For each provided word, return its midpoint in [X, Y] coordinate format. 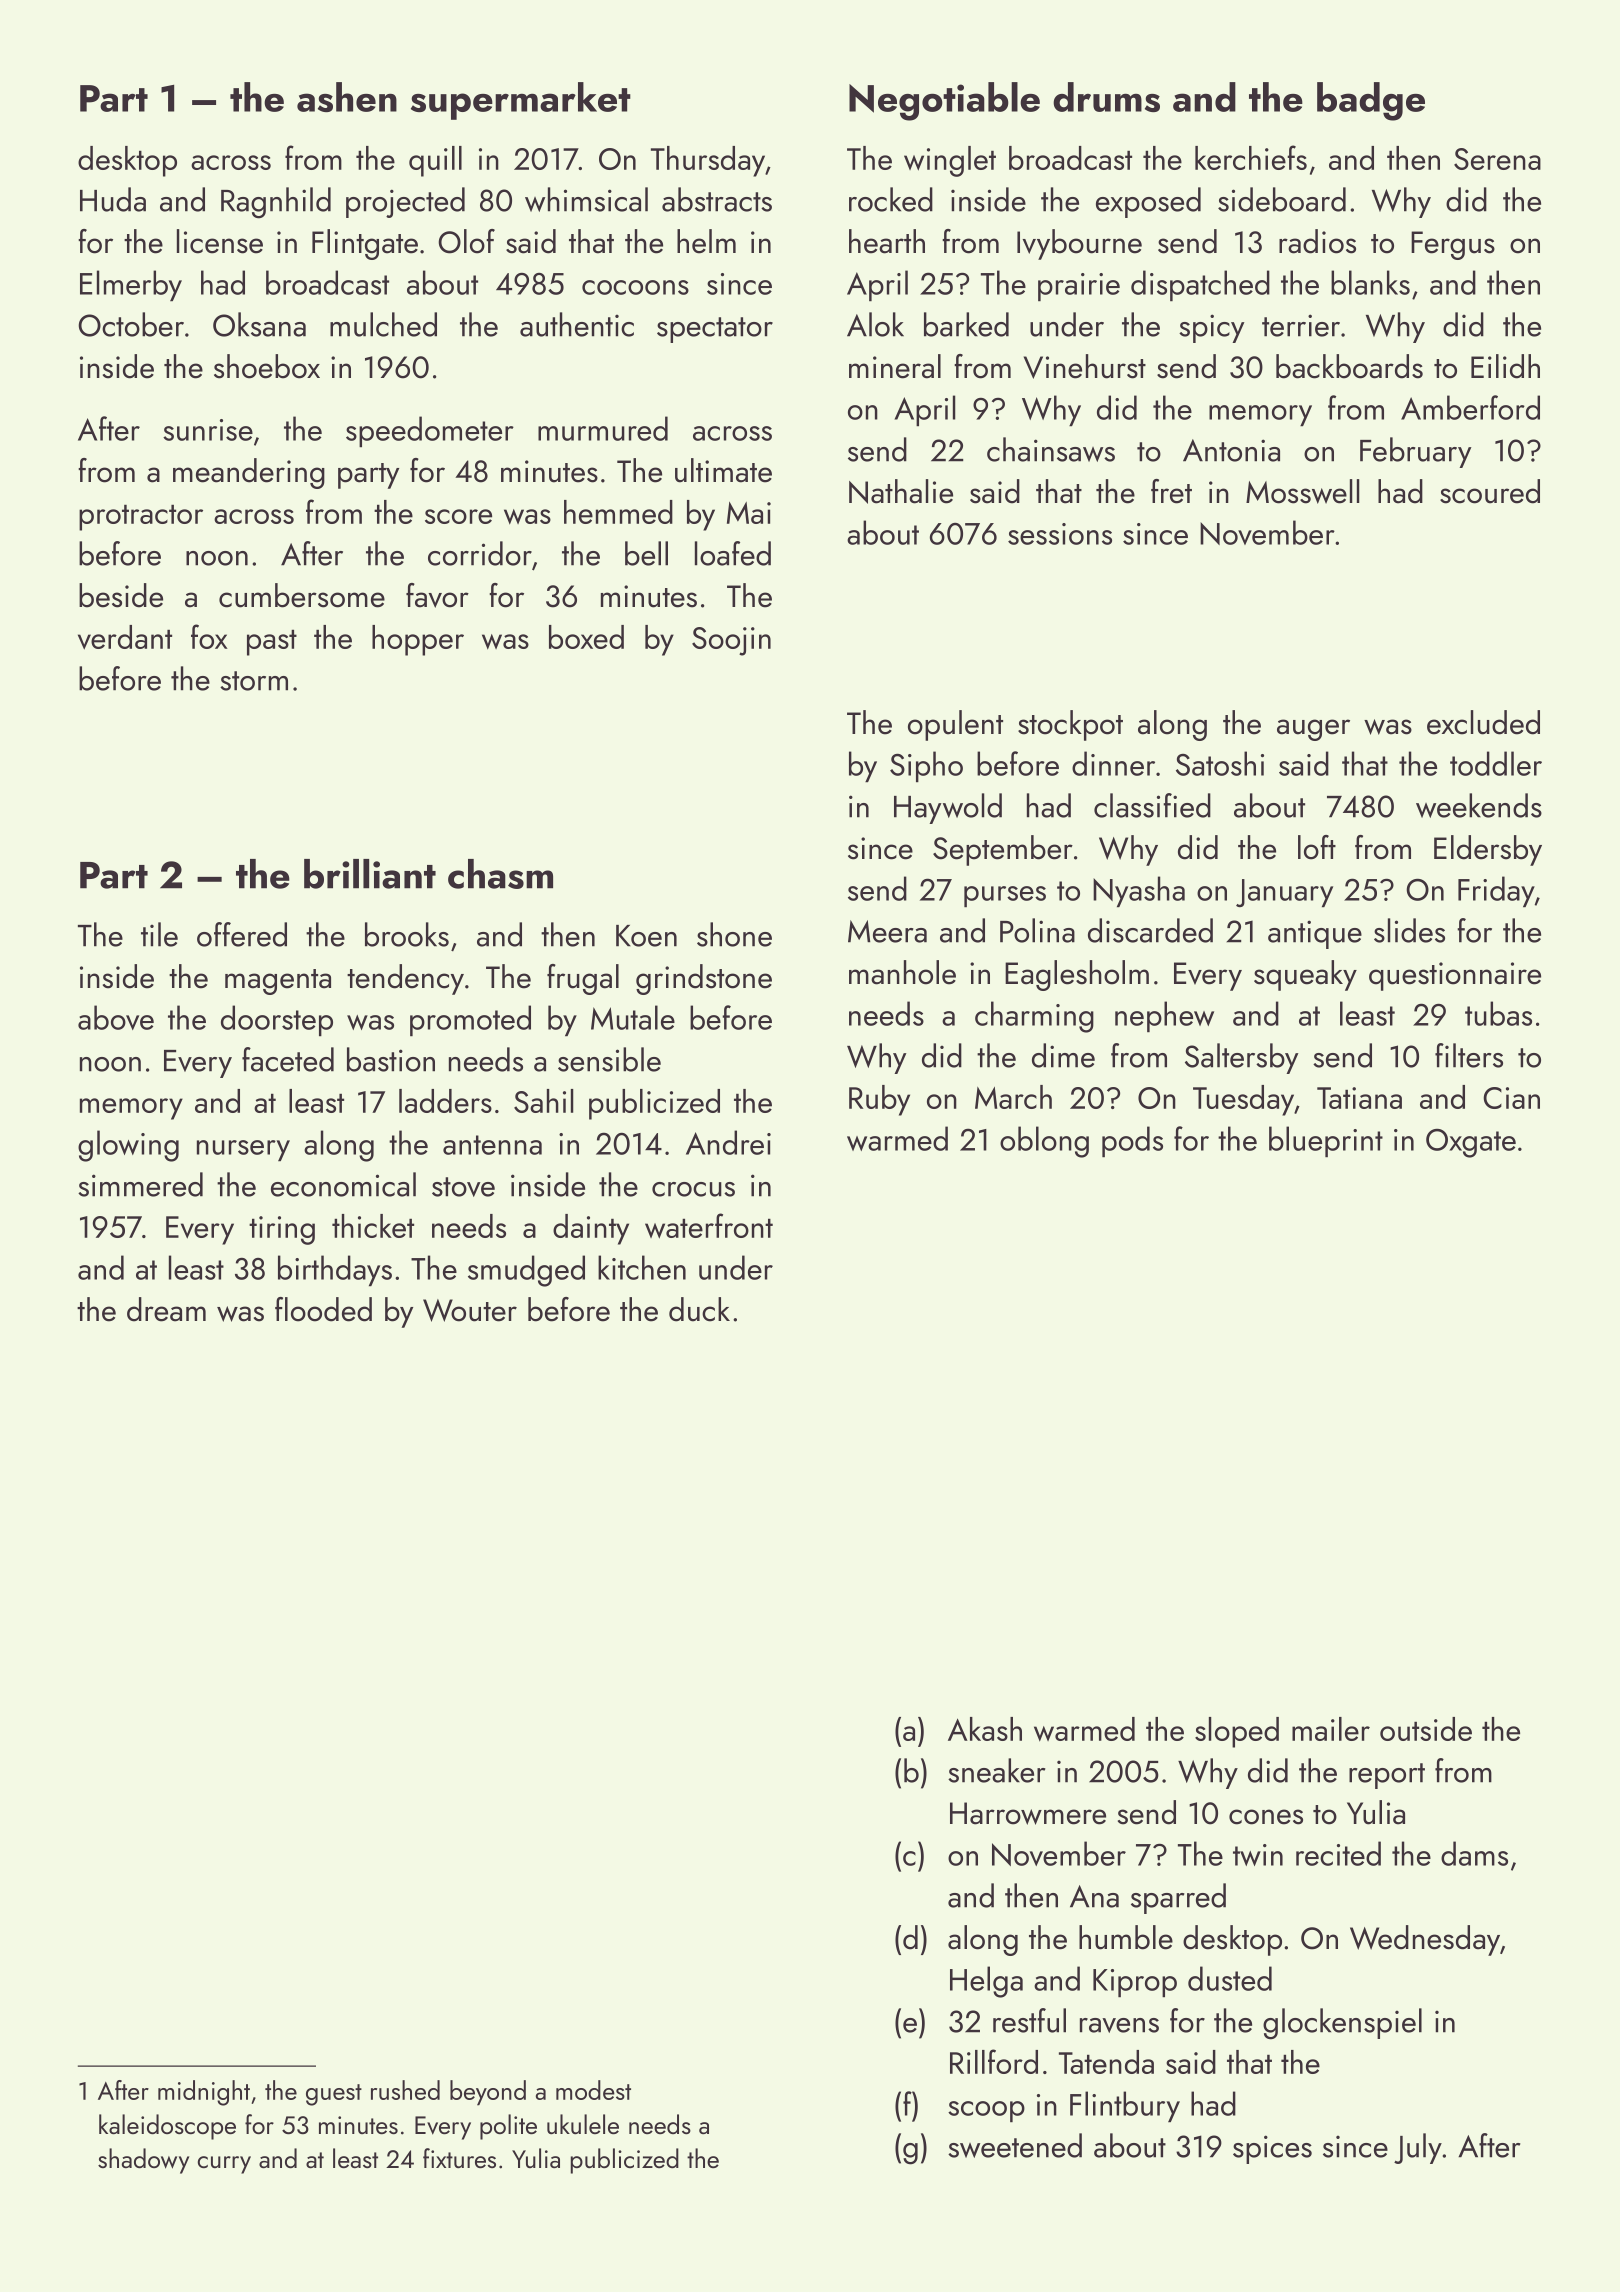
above [116, 1017]
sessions [1060, 534]
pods [1132, 1141]
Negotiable [944, 101]
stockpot [1070, 725]
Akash [985, 1729]
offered [242, 934]
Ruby [879, 1100]
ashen [347, 97]
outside [1426, 1729]
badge [1371, 101]
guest [334, 2095]
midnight [204, 2093]
